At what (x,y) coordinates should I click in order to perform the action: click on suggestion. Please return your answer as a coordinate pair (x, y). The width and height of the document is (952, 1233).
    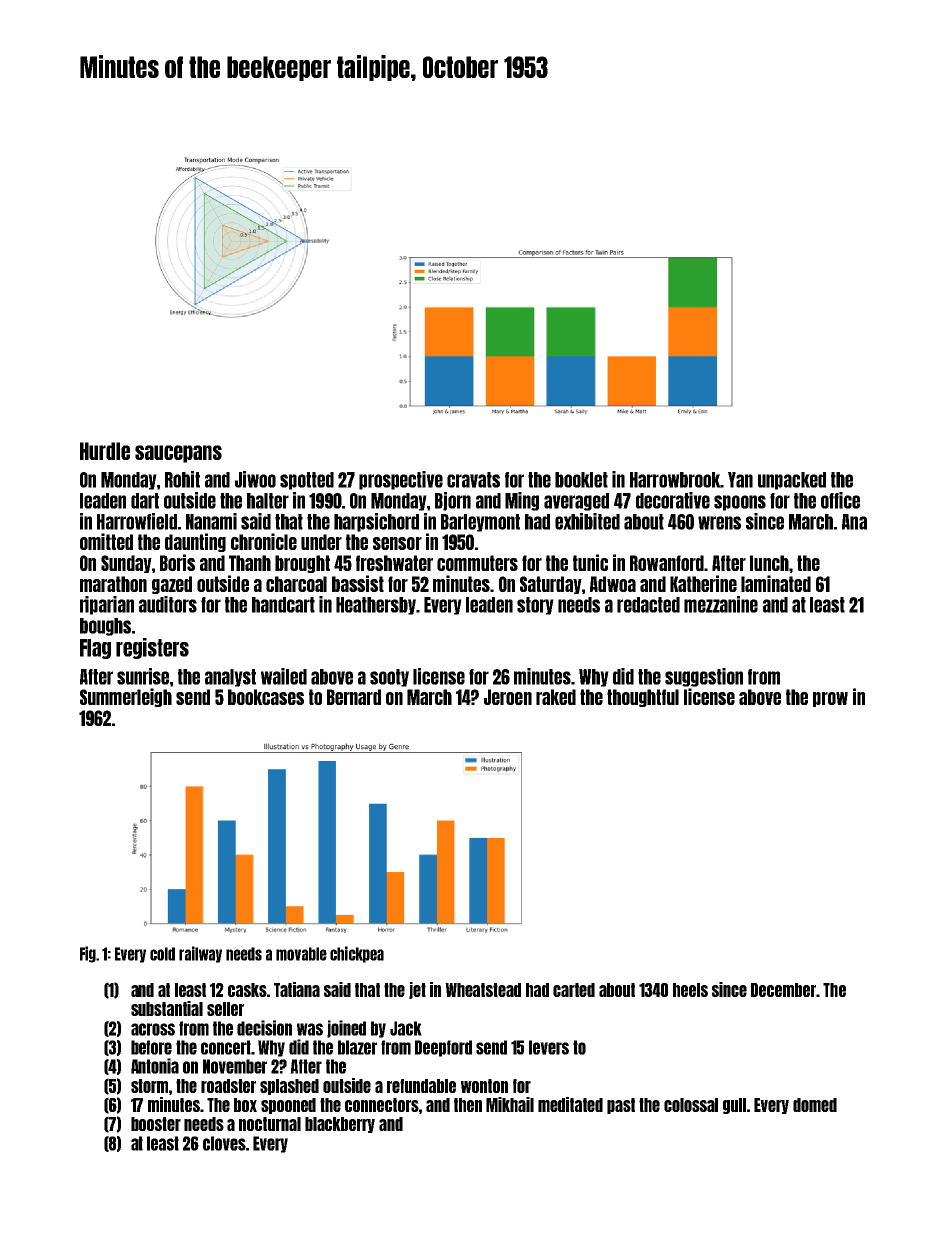
    Looking at the image, I should click on (704, 677).
